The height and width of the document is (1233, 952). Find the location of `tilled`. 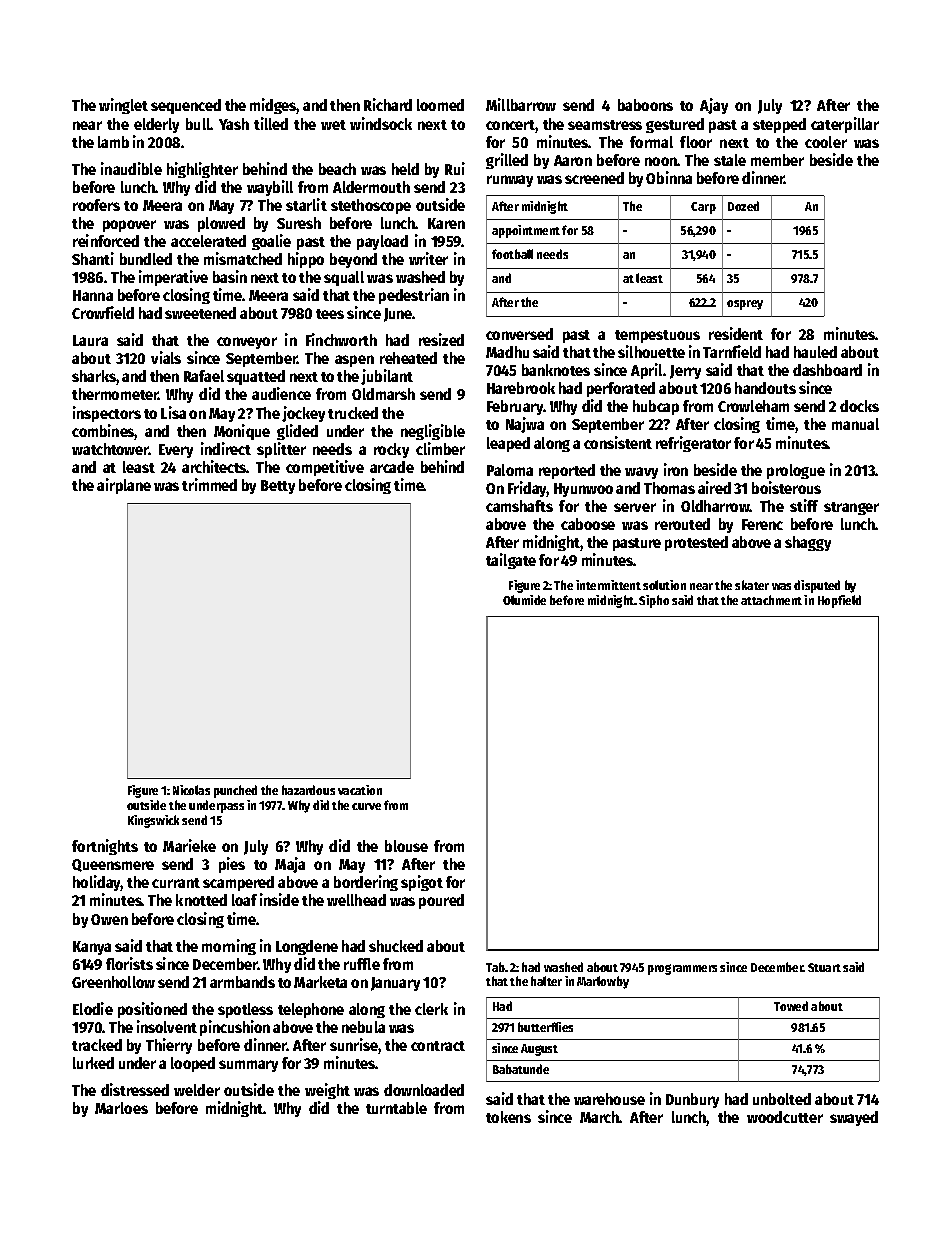

tilled is located at coordinates (271, 123).
